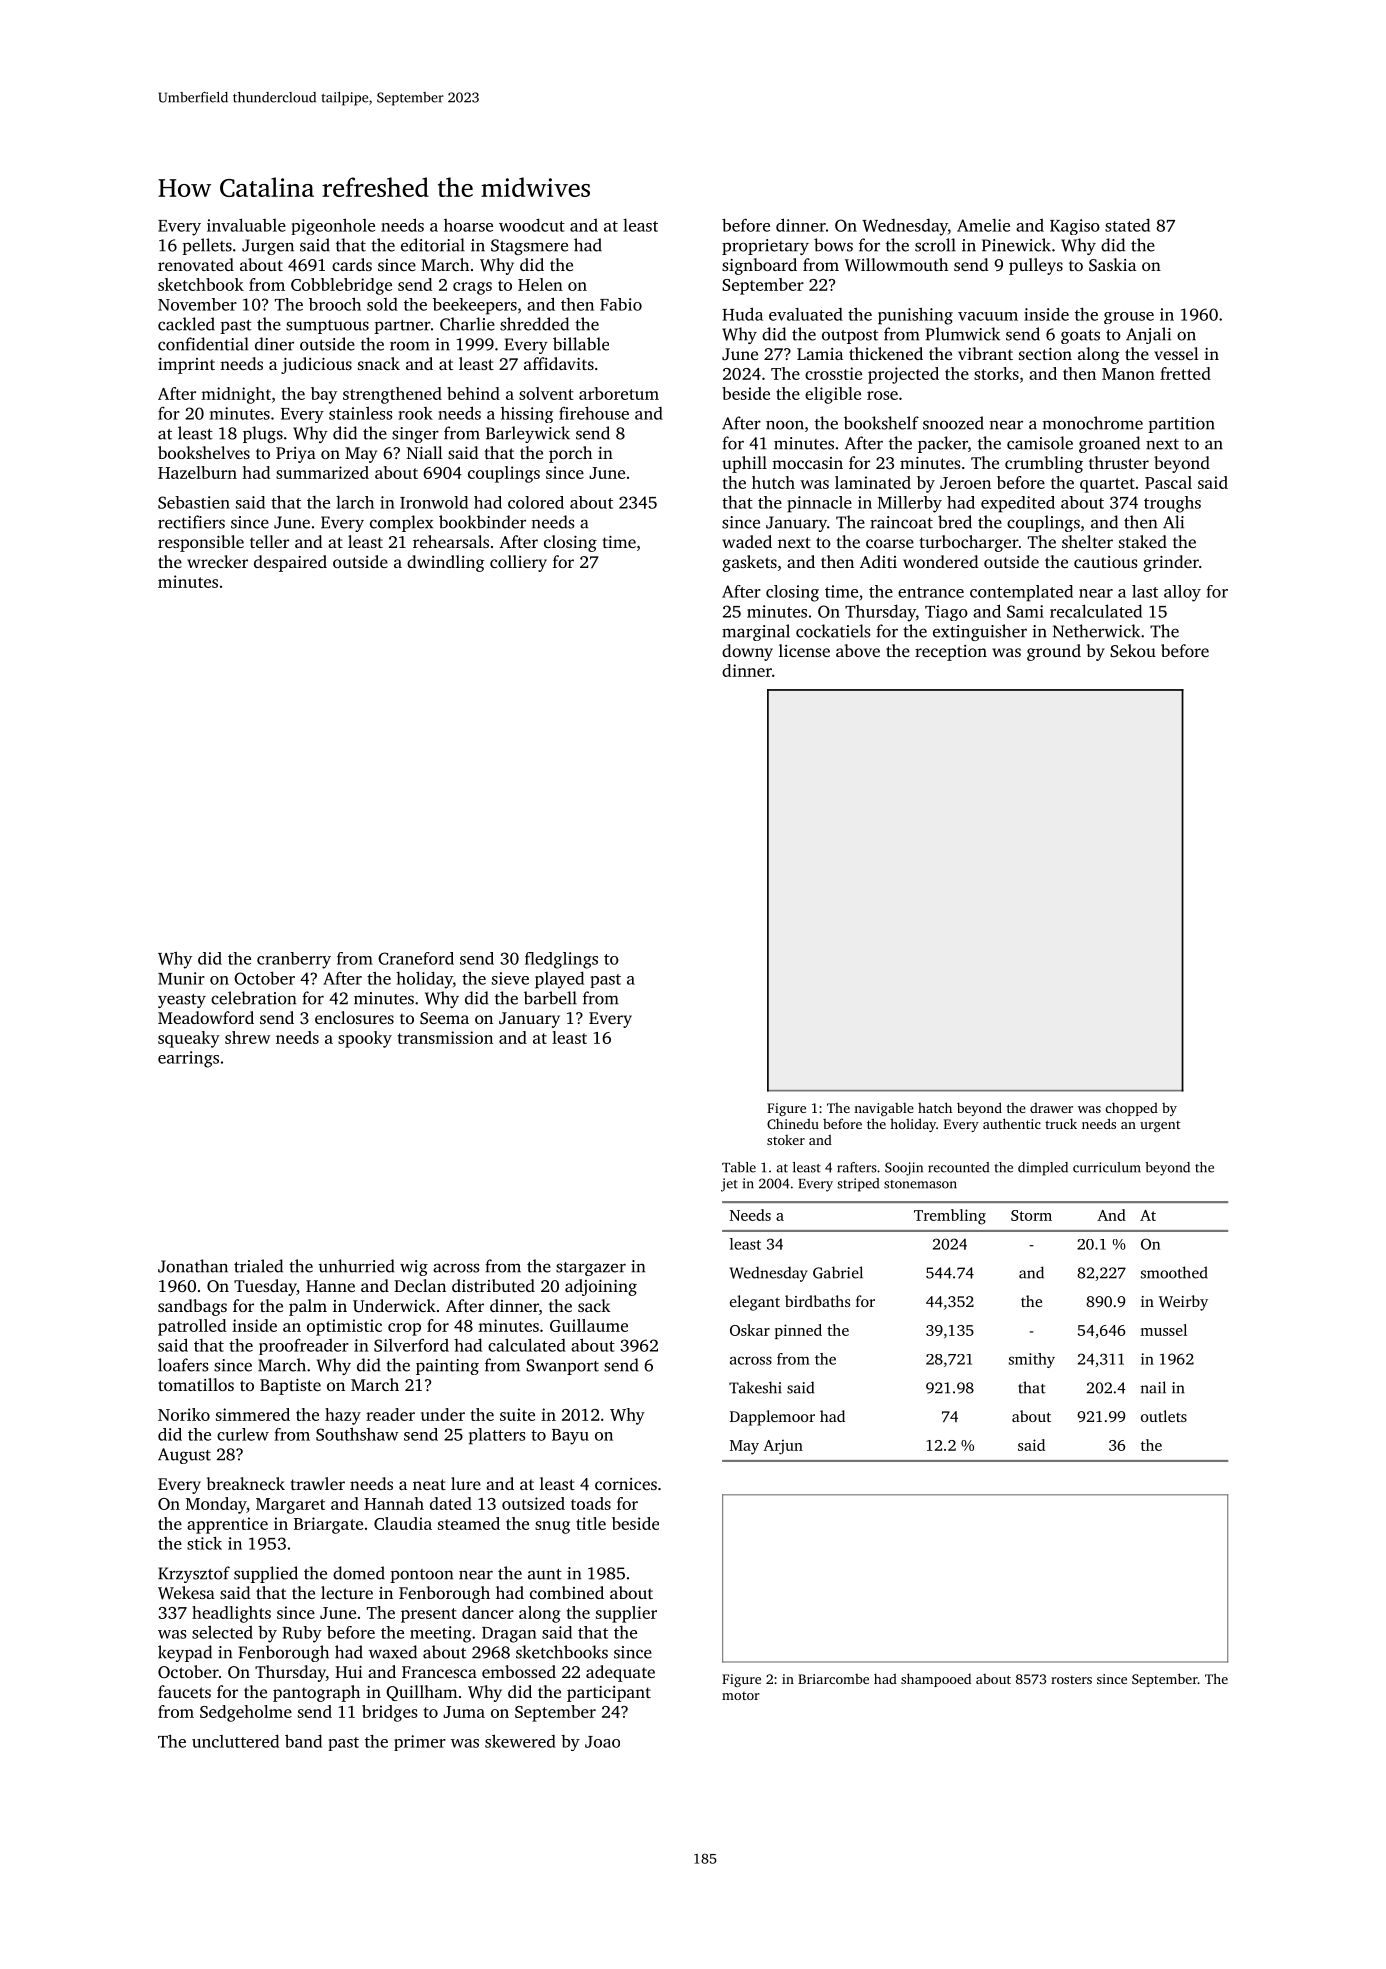 The image size is (1386, 1969). Describe the element at coordinates (729, 1185) in the screenshot. I see `jet` at that location.
